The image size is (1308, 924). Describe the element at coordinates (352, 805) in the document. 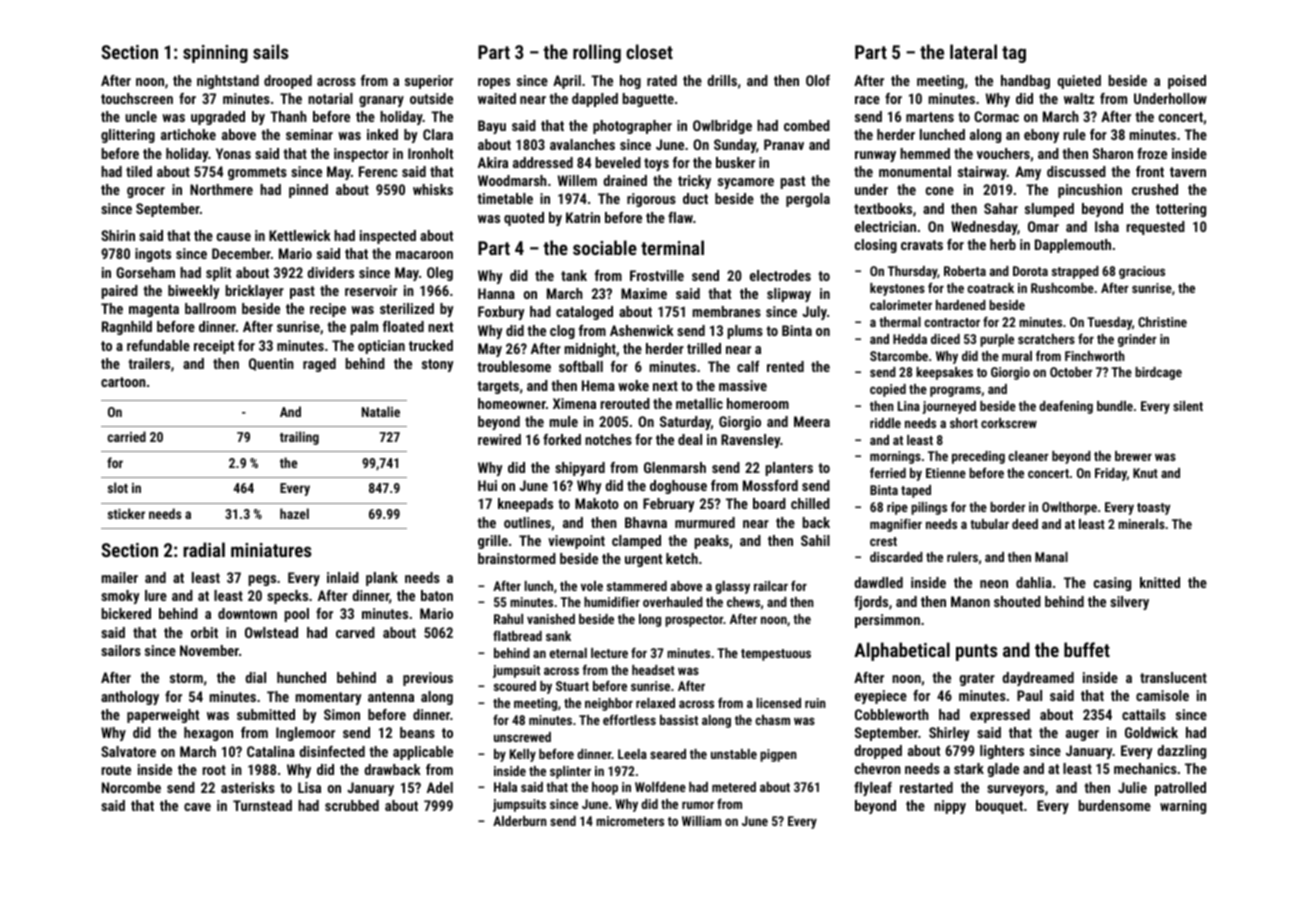

I see `scrubbed` at that location.
